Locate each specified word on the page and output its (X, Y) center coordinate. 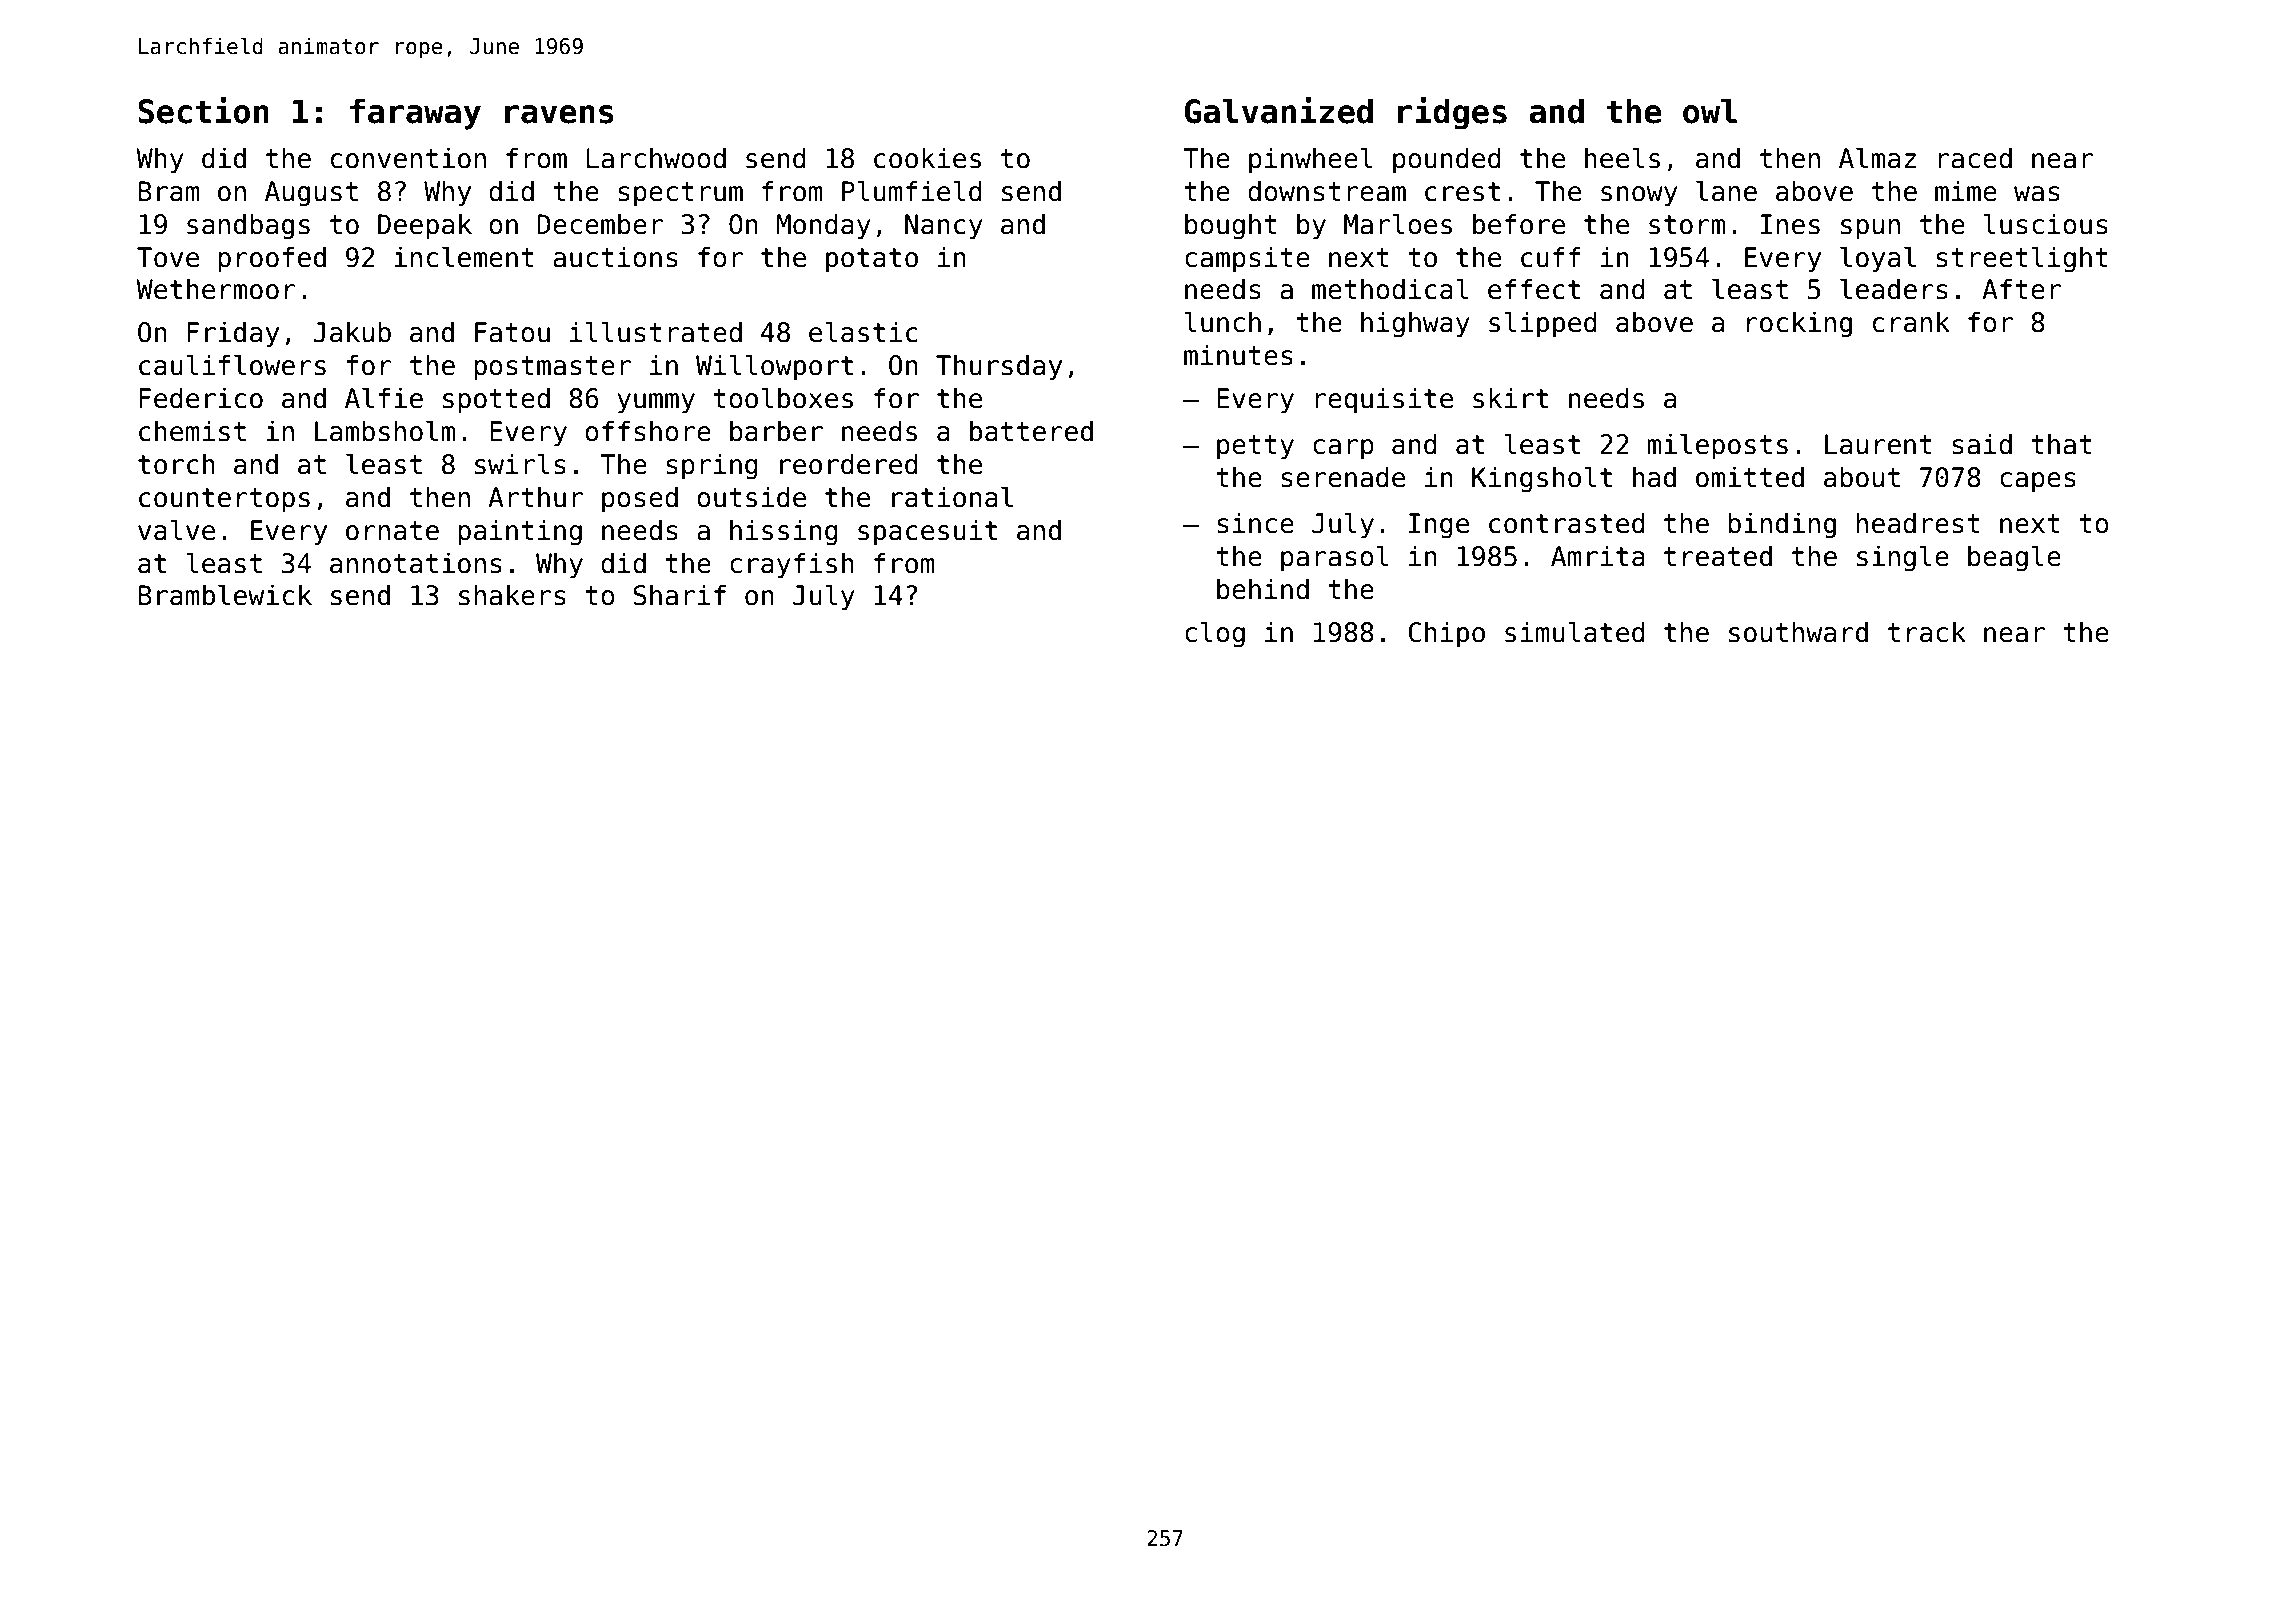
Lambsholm (385, 431)
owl (1710, 111)
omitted (1750, 477)
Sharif (679, 595)
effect (1534, 289)
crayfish (792, 565)
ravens (559, 114)
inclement (464, 257)
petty (1255, 447)
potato (872, 260)
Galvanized (1278, 110)
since (1255, 523)
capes (2038, 482)
